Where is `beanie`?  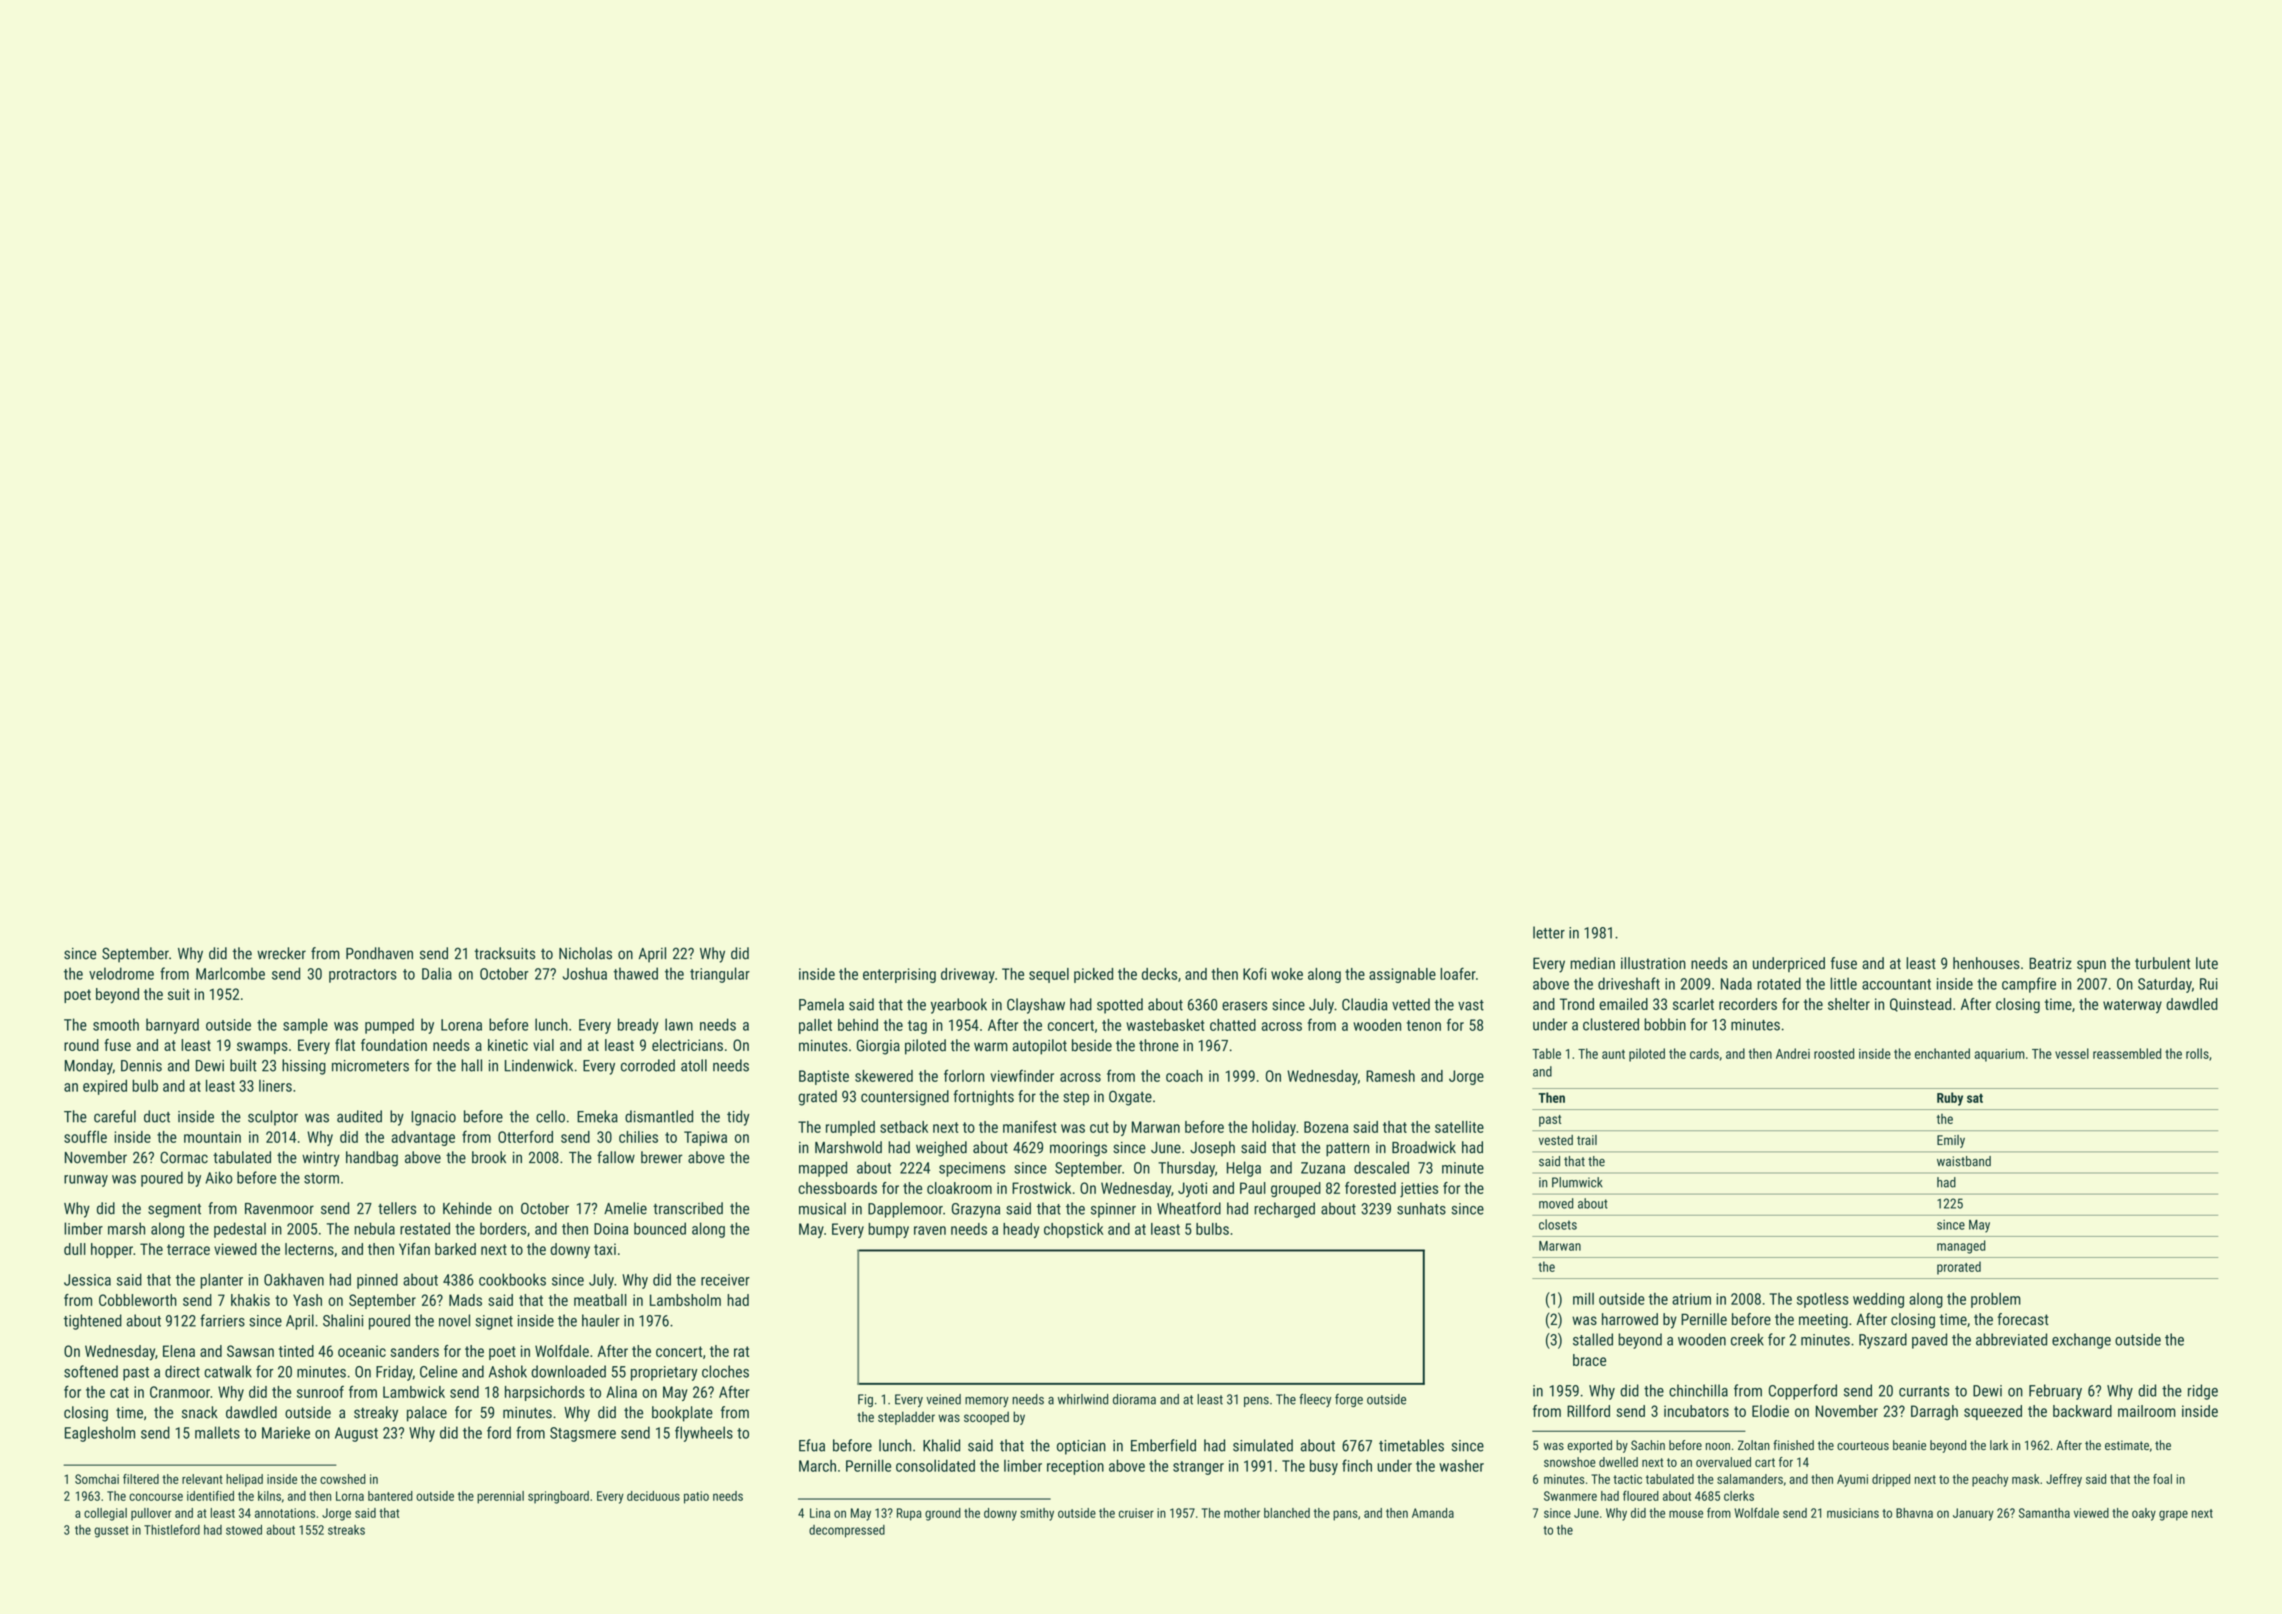
beanie is located at coordinates (1909, 1445).
